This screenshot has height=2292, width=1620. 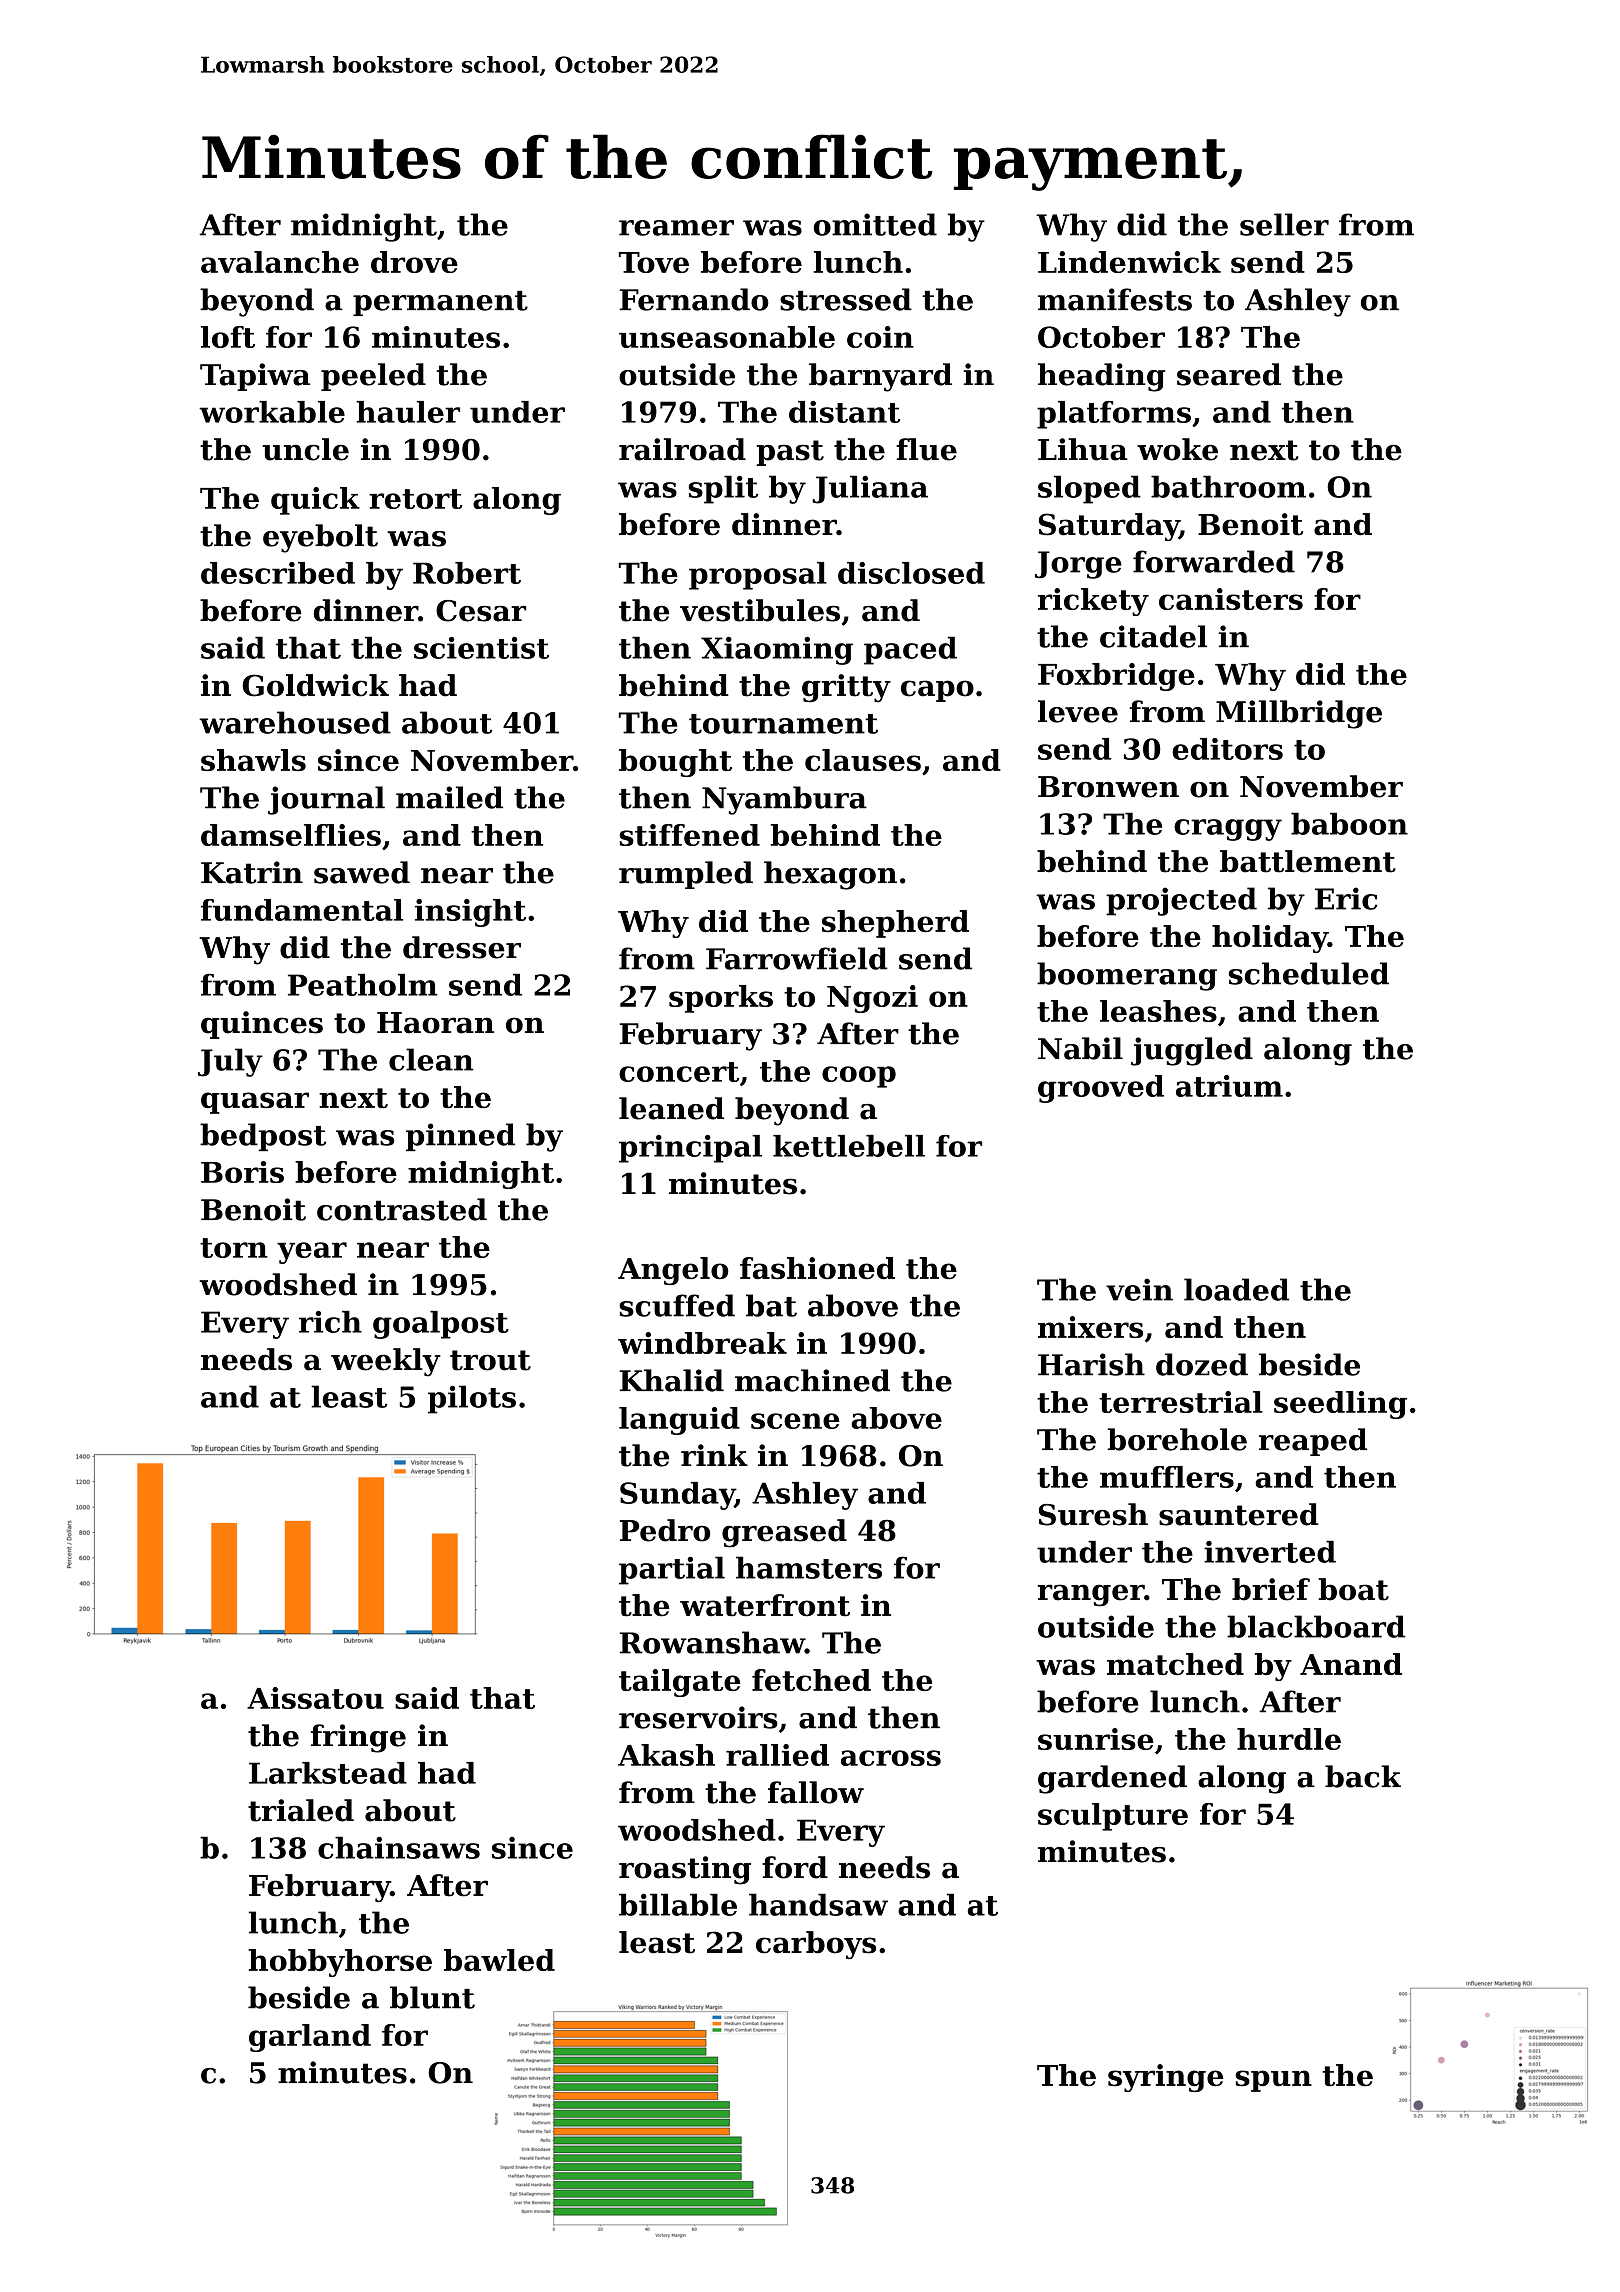 I want to click on Suresh, so click(x=1093, y=1514).
